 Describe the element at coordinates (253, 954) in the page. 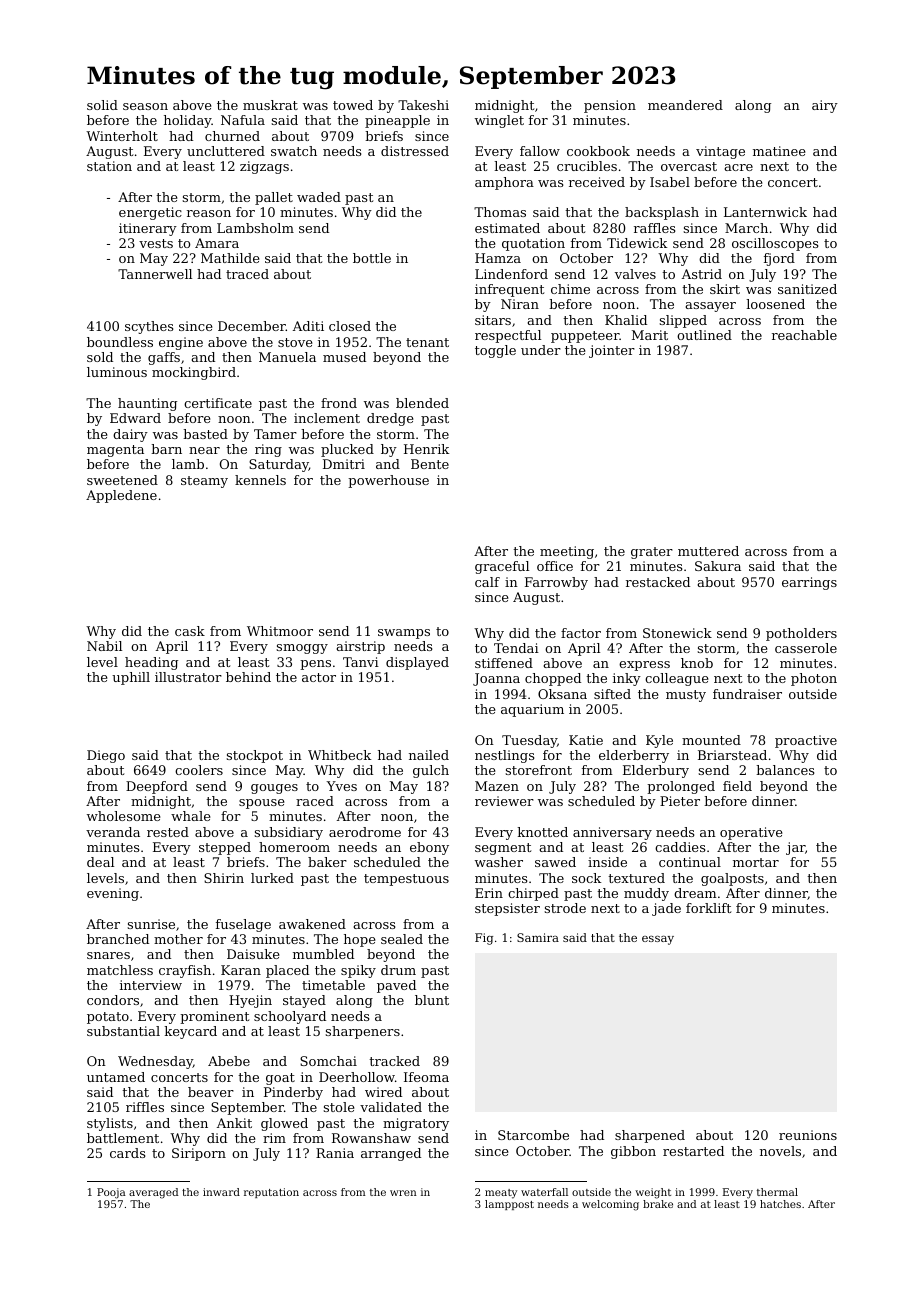

I see `Daisuke` at that location.
